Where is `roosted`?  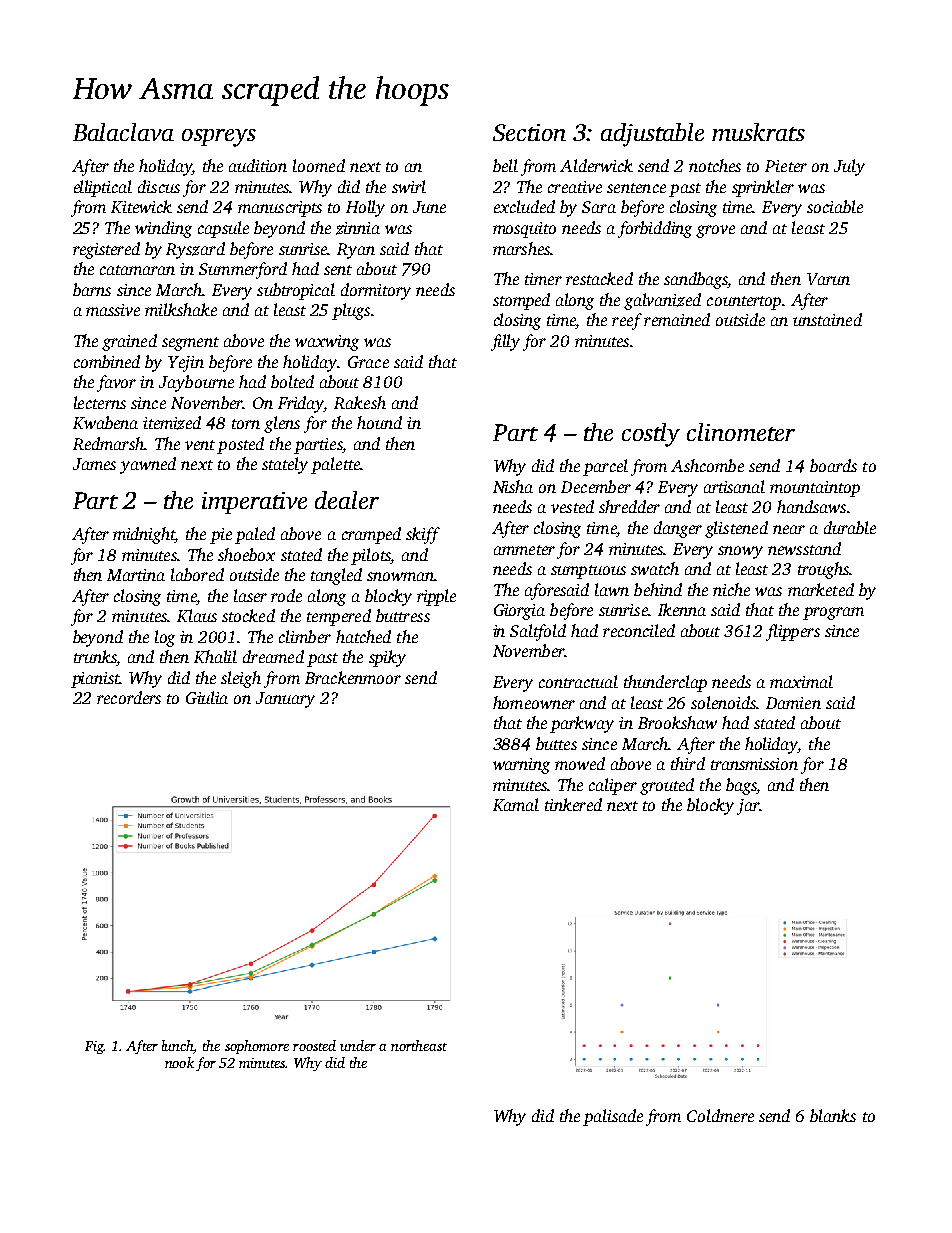 roosted is located at coordinates (314, 1045).
